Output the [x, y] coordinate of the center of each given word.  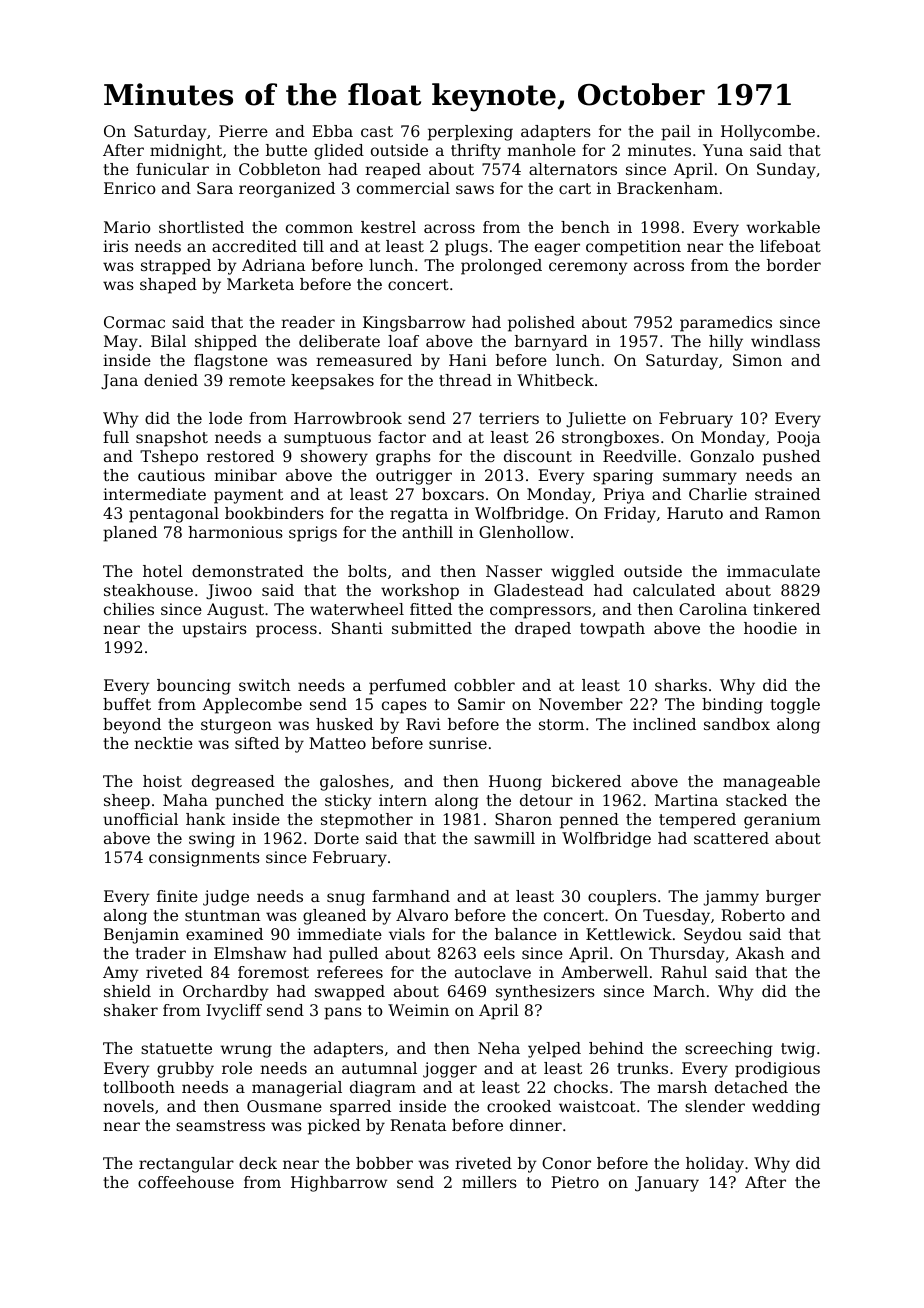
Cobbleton [280, 169]
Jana [119, 382]
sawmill [504, 838]
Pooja [798, 439]
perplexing [470, 133]
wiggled [582, 573]
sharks [681, 685]
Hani [468, 360]
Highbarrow [339, 1184]
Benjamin [141, 936]
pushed [791, 458]
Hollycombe [768, 133]
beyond [132, 726]
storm [561, 724]
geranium [782, 821]
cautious [171, 475]
